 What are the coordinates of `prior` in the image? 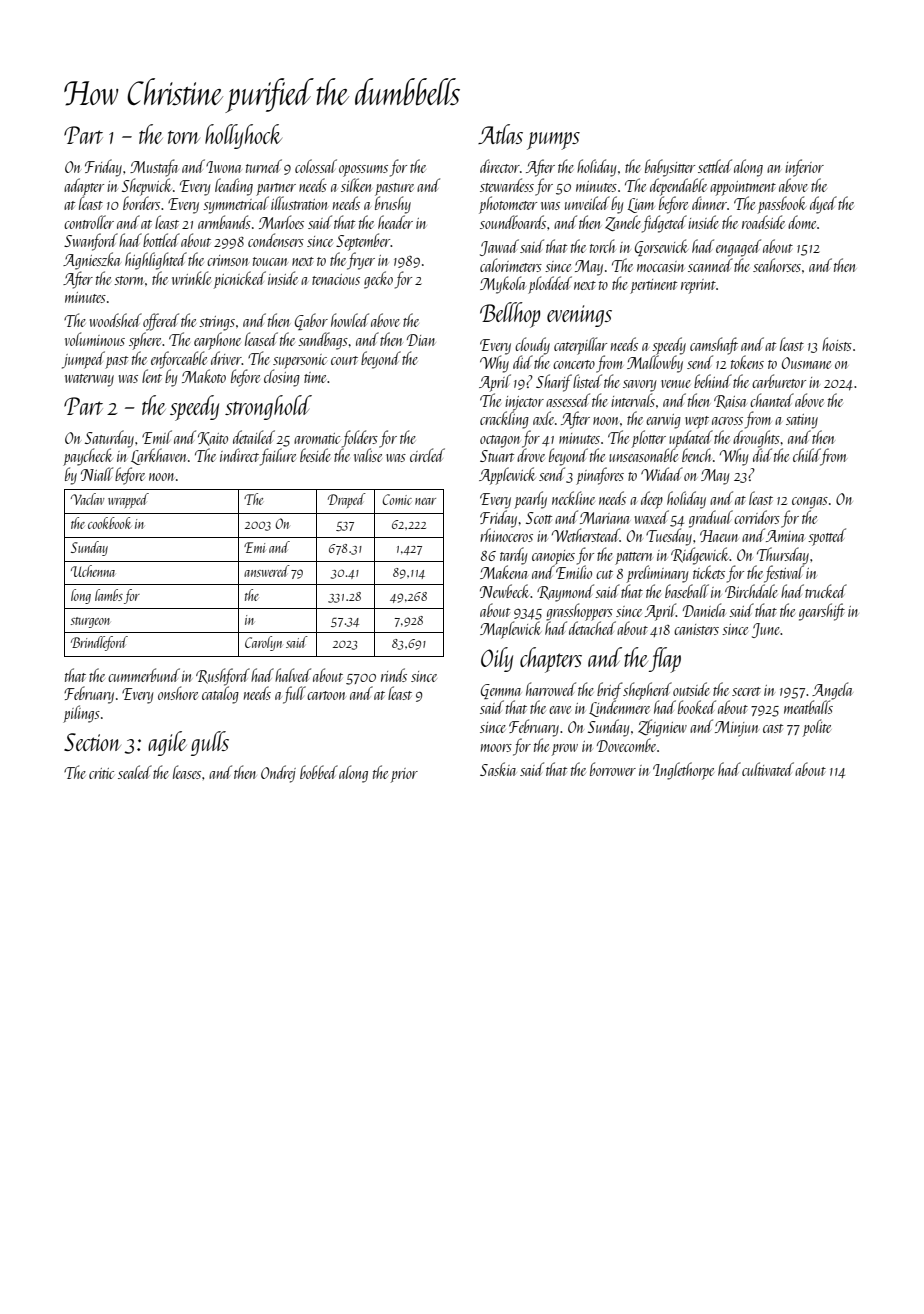 It's located at (404, 775).
